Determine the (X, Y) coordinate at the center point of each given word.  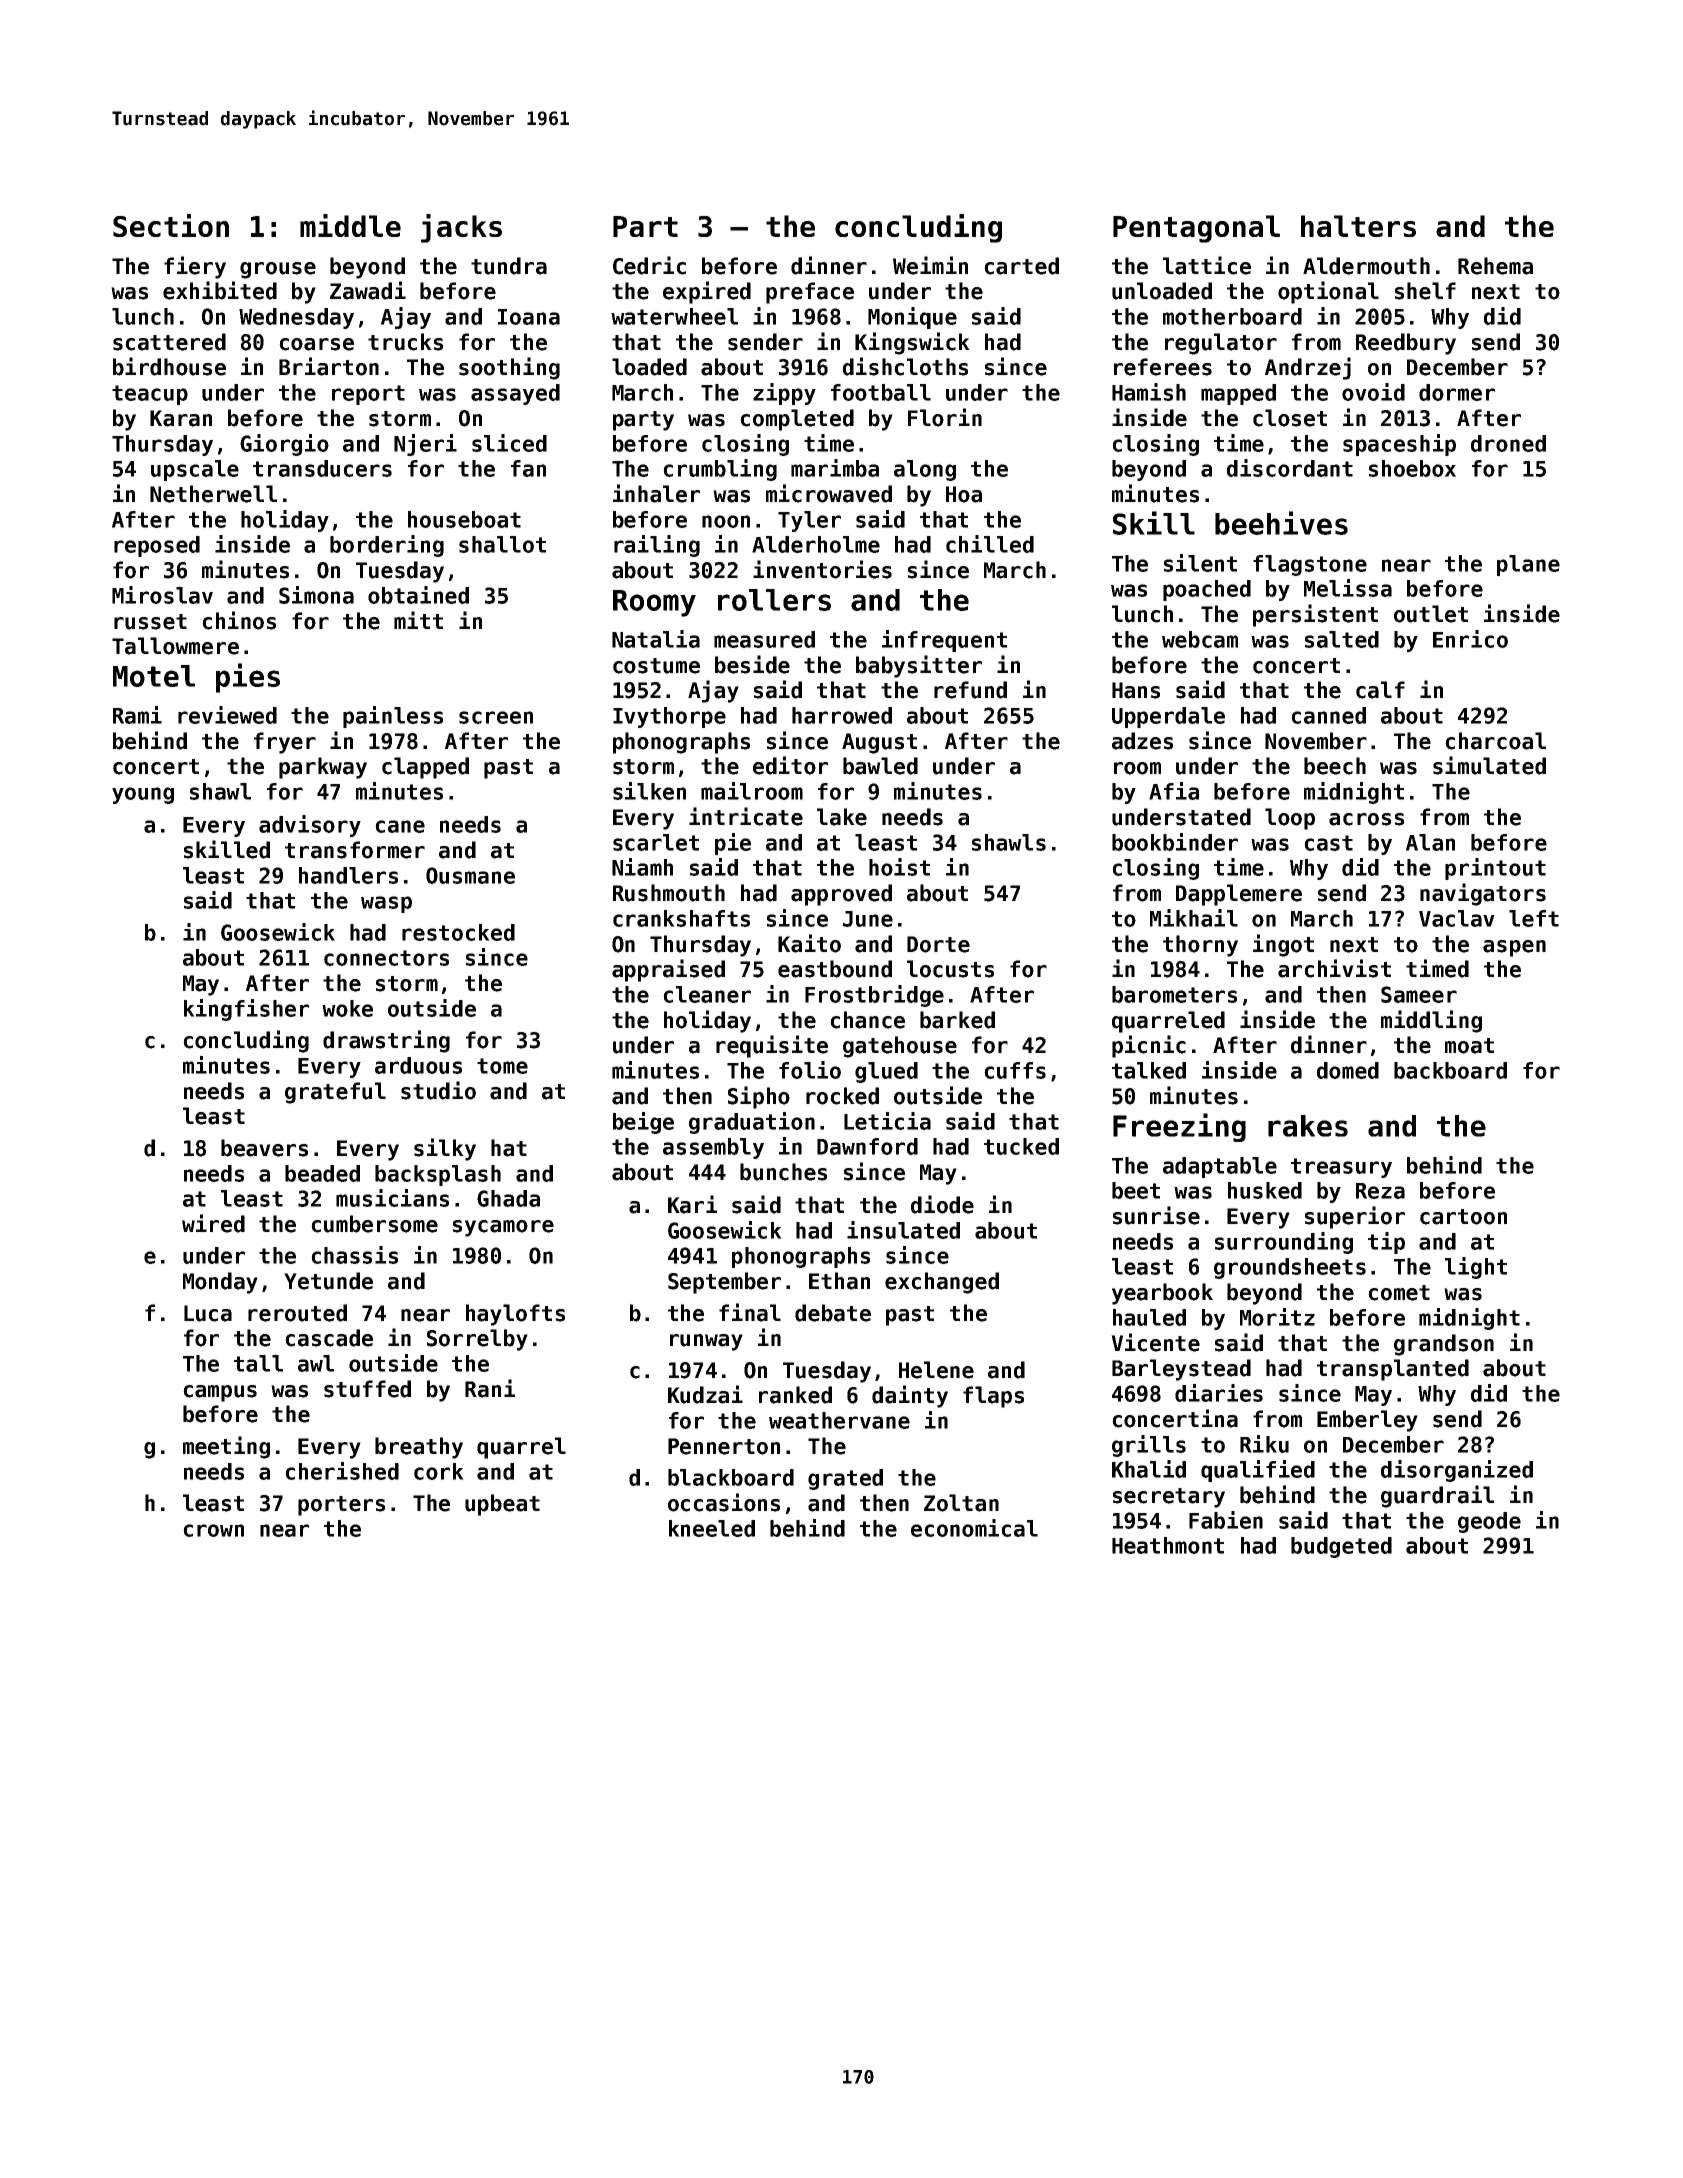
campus (220, 1393)
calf (1380, 690)
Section (171, 225)
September (724, 1283)
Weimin (930, 265)
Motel (154, 676)
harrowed (842, 715)
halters (1358, 226)
